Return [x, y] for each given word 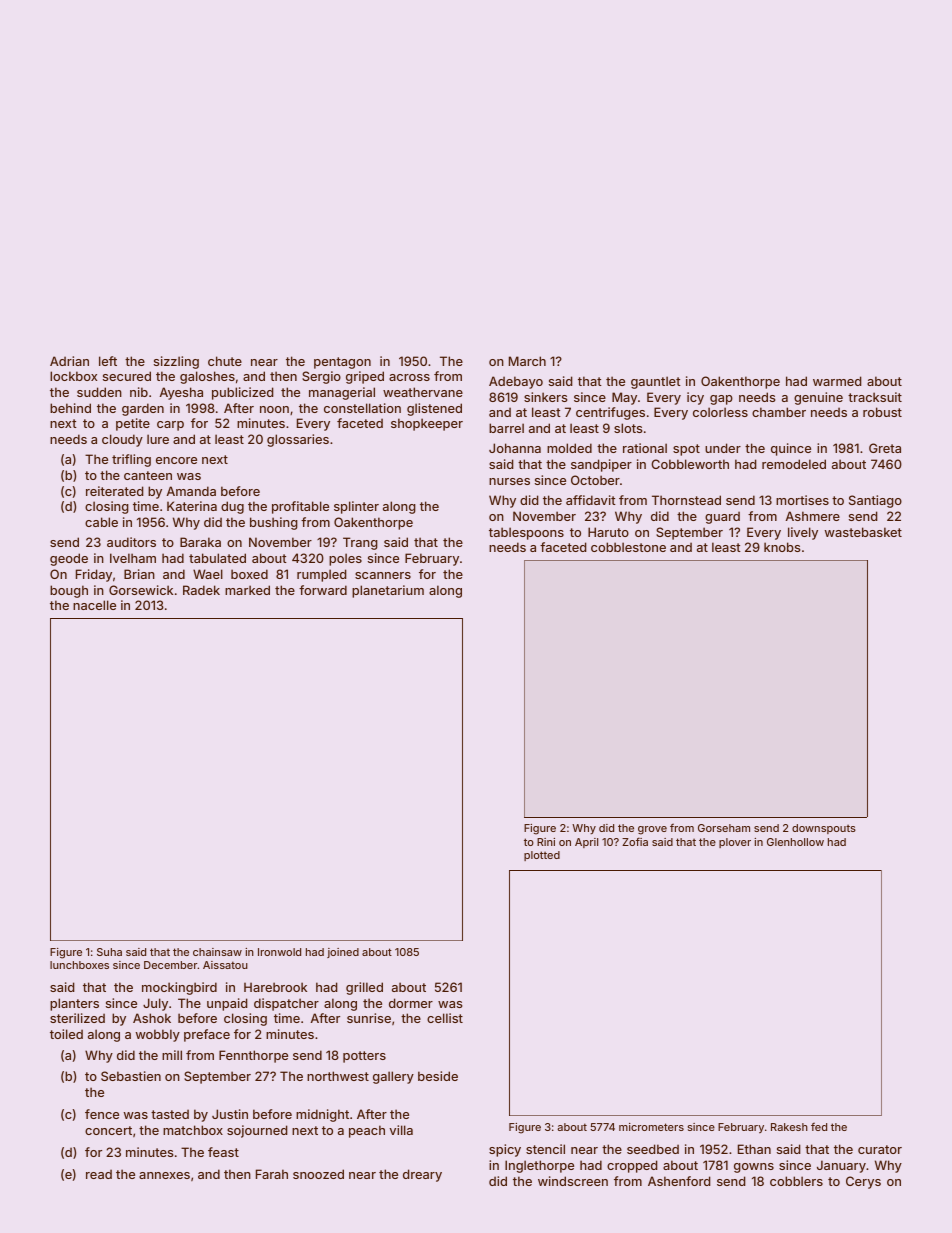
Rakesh [789, 1127]
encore [176, 460]
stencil [545, 1149]
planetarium [388, 591]
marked [247, 590]
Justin [230, 1114]
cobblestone [628, 547]
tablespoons [526, 533]
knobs [782, 547]
